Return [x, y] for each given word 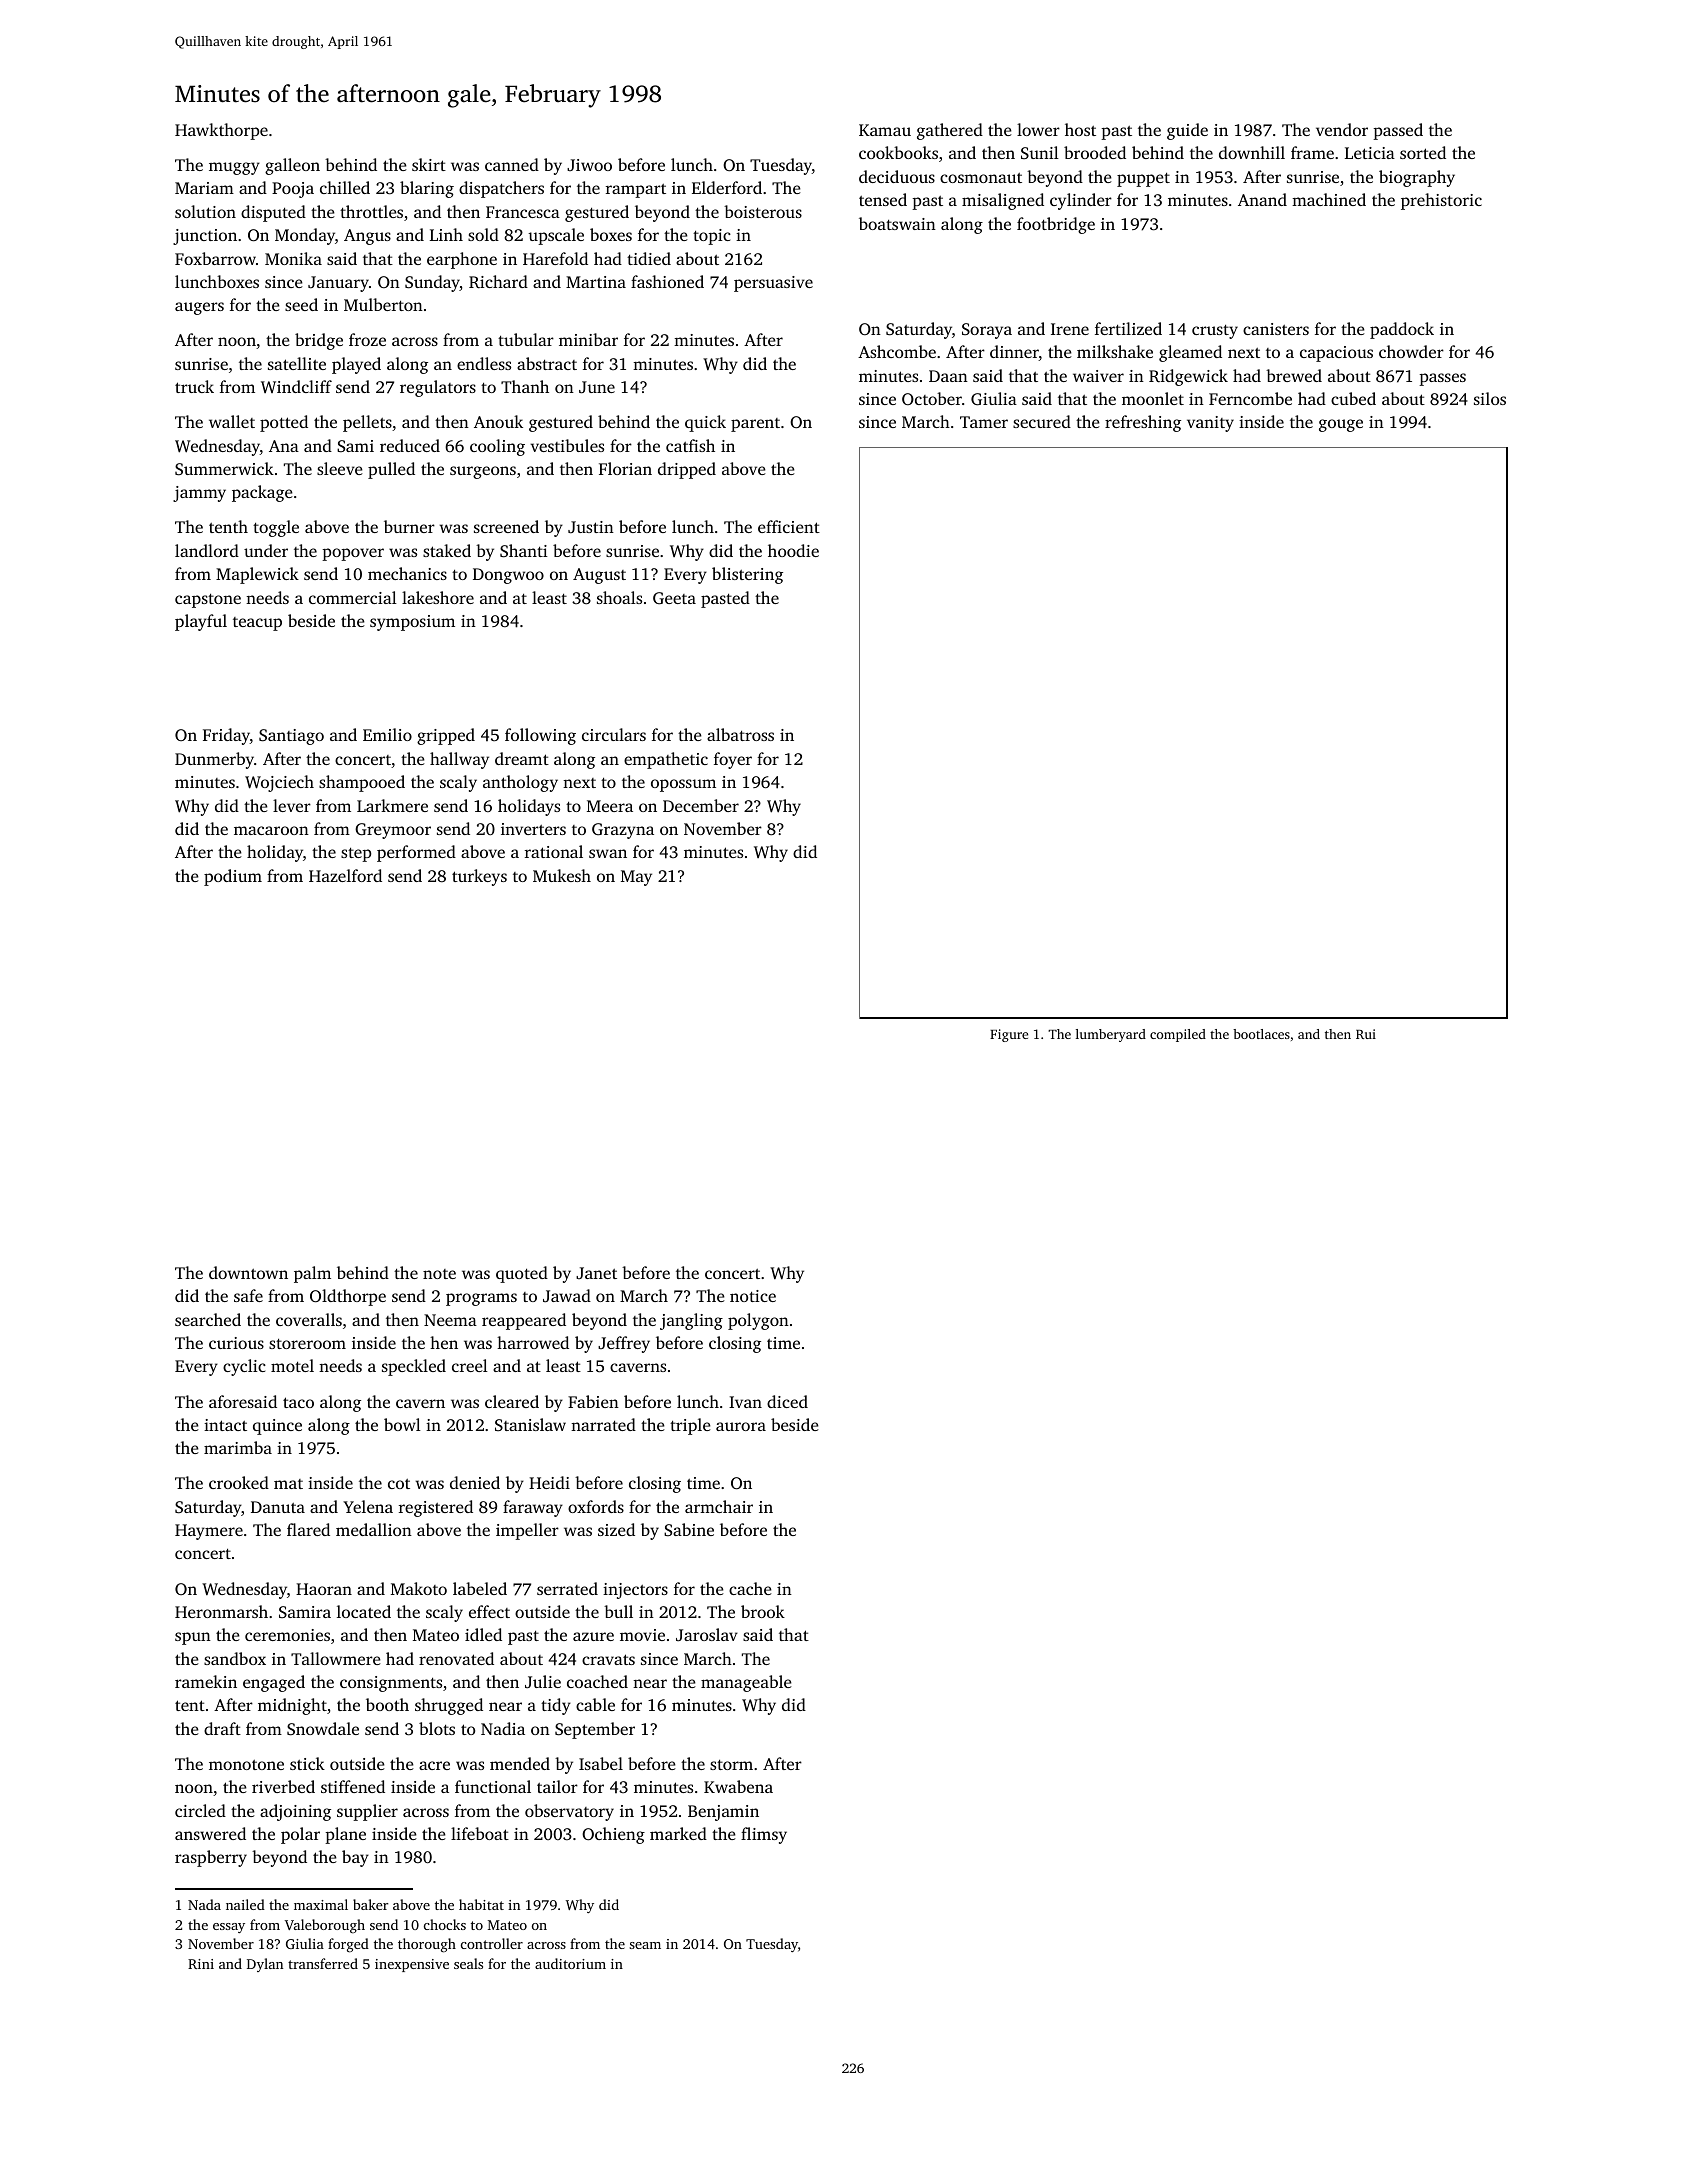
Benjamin [723, 1813]
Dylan [265, 1965]
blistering [747, 575]
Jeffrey [624, 1344]
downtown [248, 1272]
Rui [1366, 1034]
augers [199, 308]
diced [787, 1401]
